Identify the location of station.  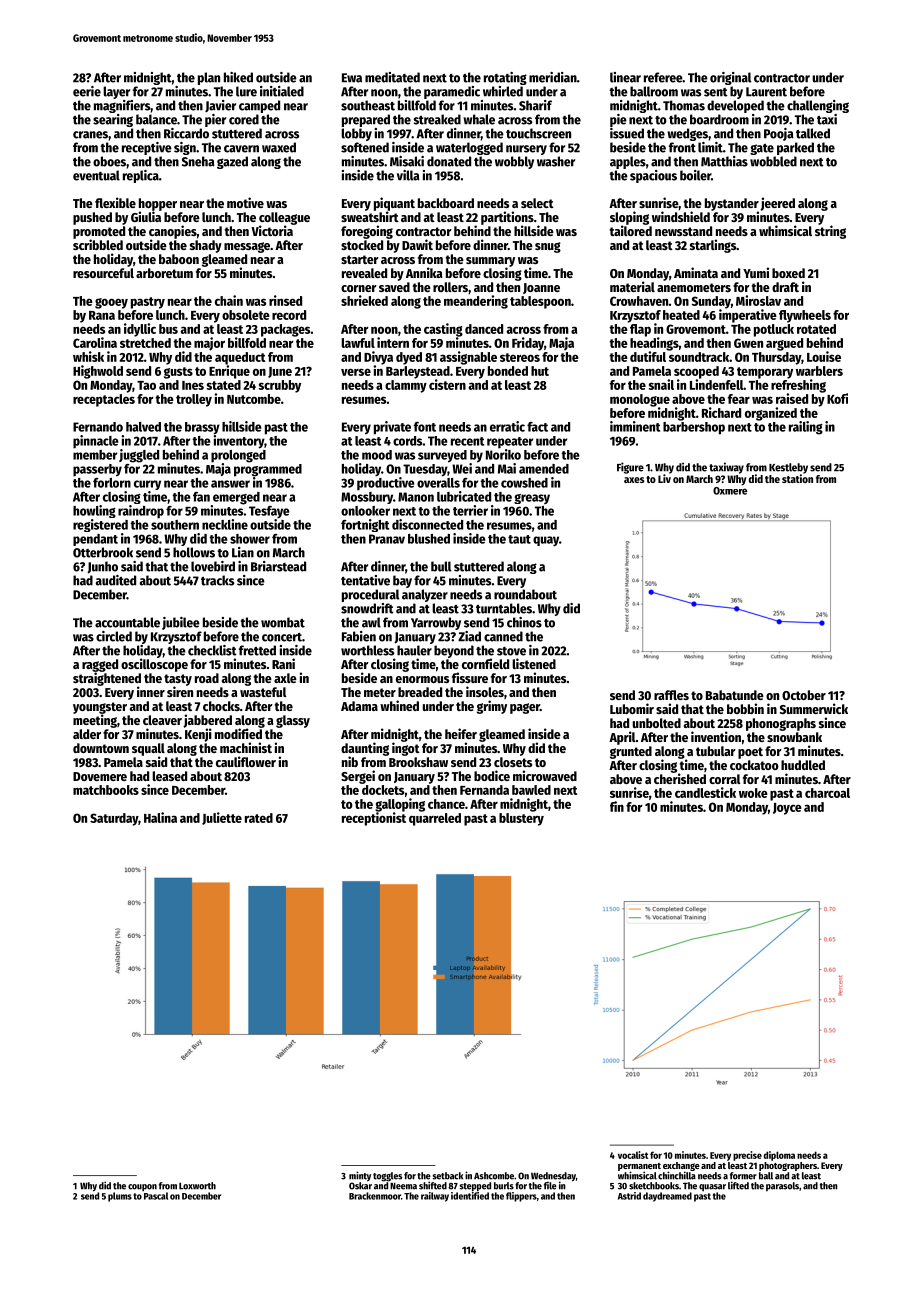
(797, 478).
